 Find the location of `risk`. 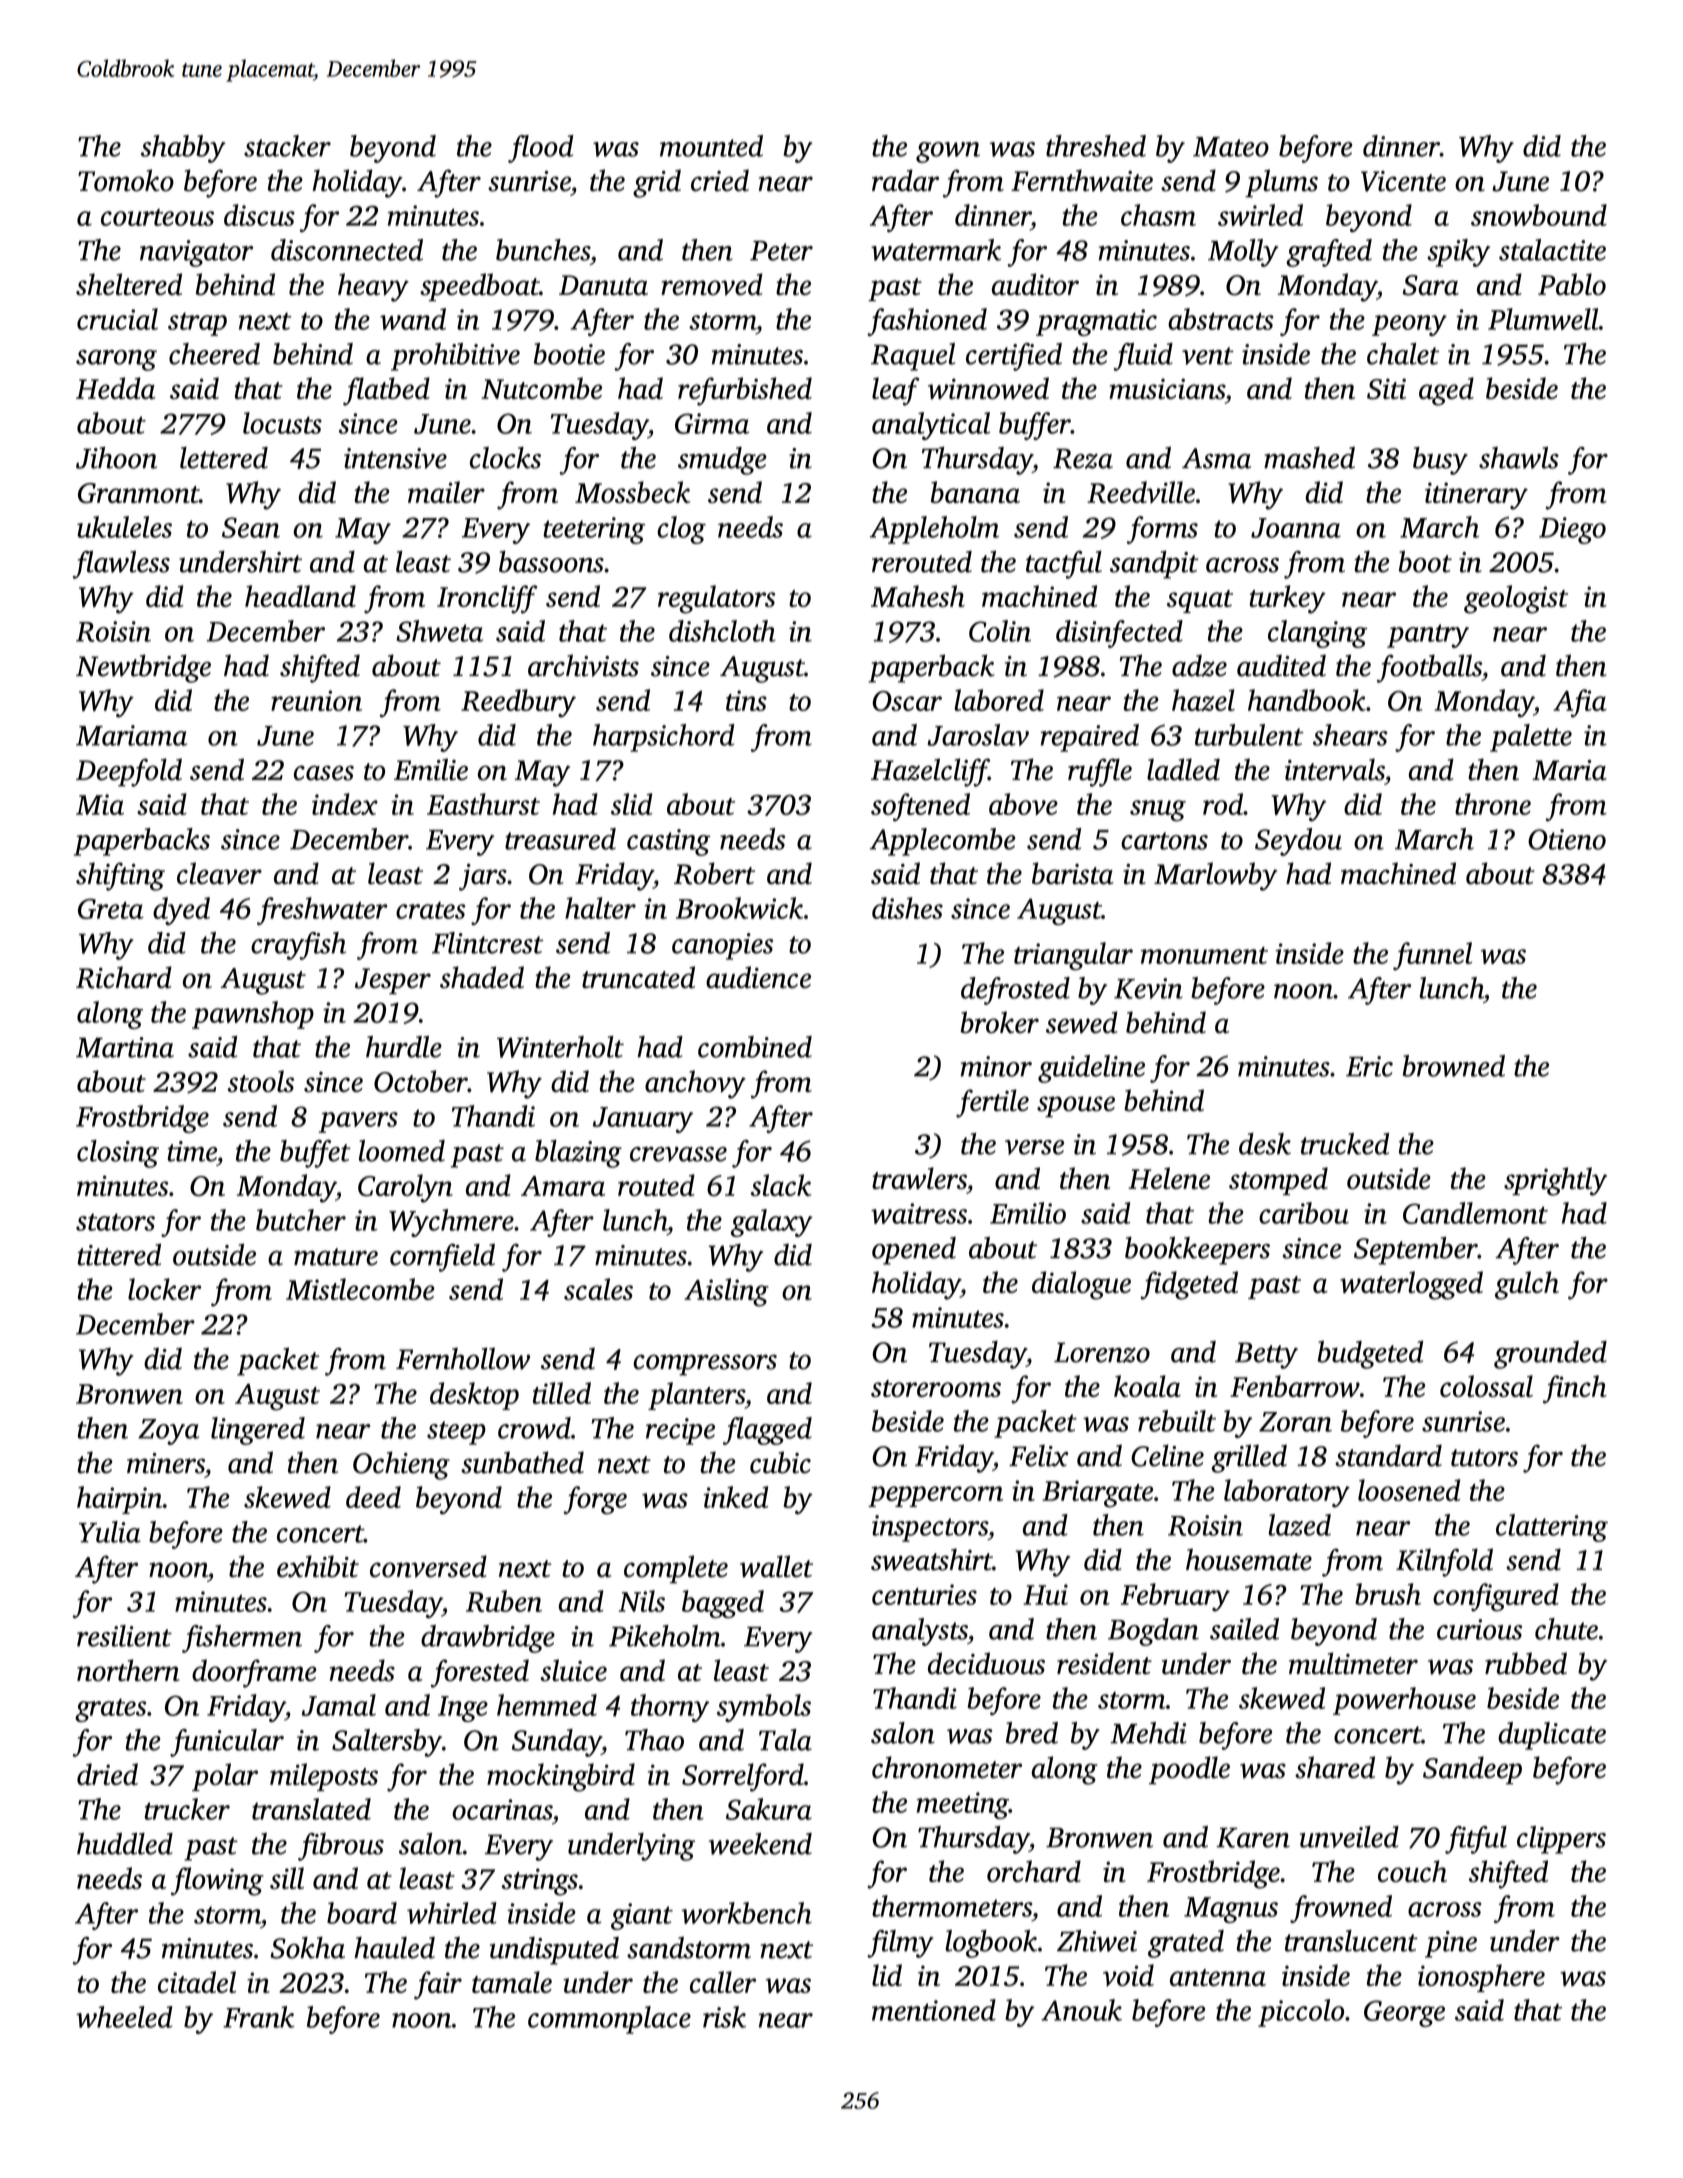

risk is located at coordinates (724, 2017).
